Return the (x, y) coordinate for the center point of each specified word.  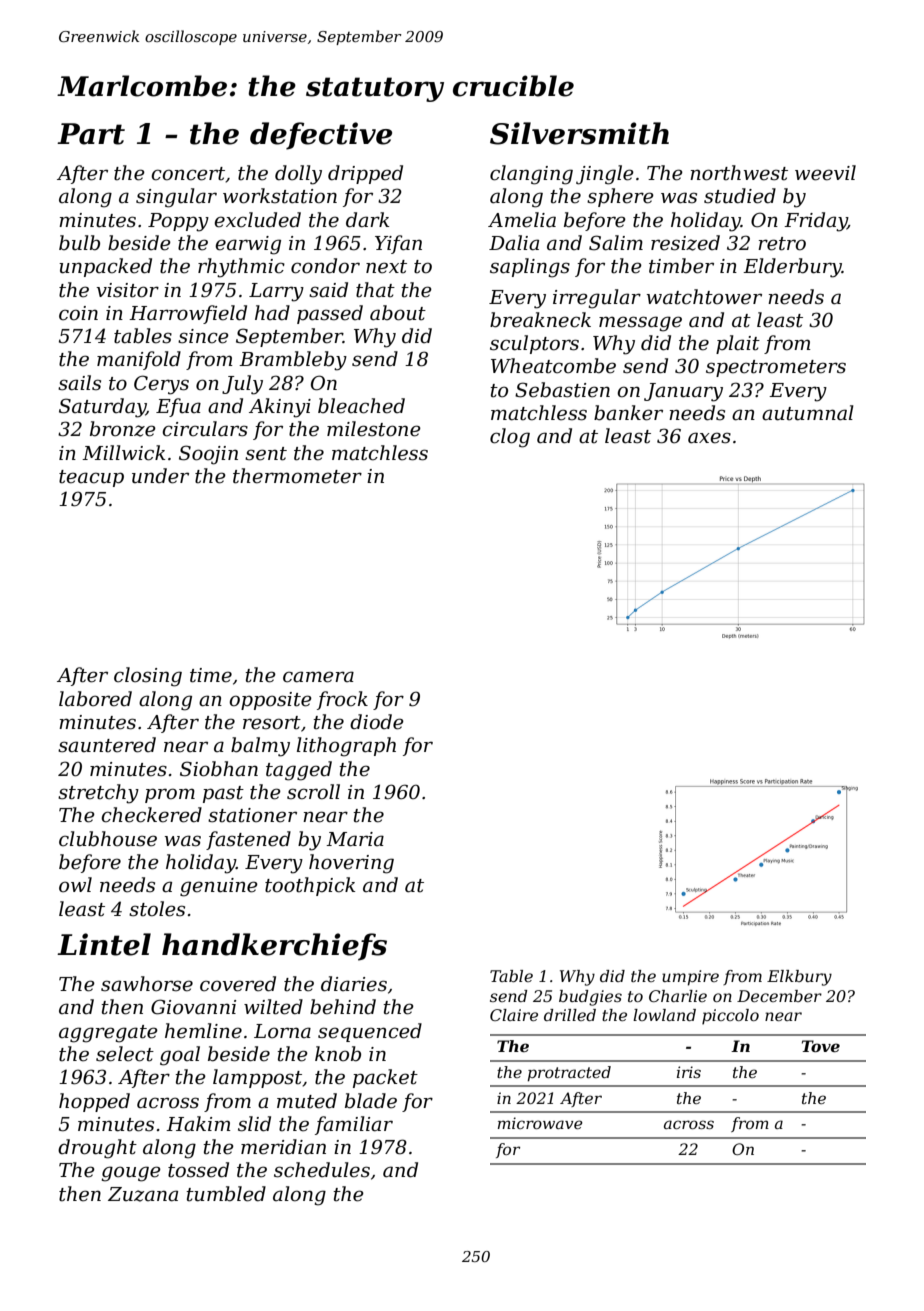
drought (97, 1149)
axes (709, 438)
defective (321, 136)
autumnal (808, 413)
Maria (355, 839)
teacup (91, 478)
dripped (365, 174)
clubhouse (108, 839)
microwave (540, 1123)
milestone (374, 429)
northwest (739, 173)
